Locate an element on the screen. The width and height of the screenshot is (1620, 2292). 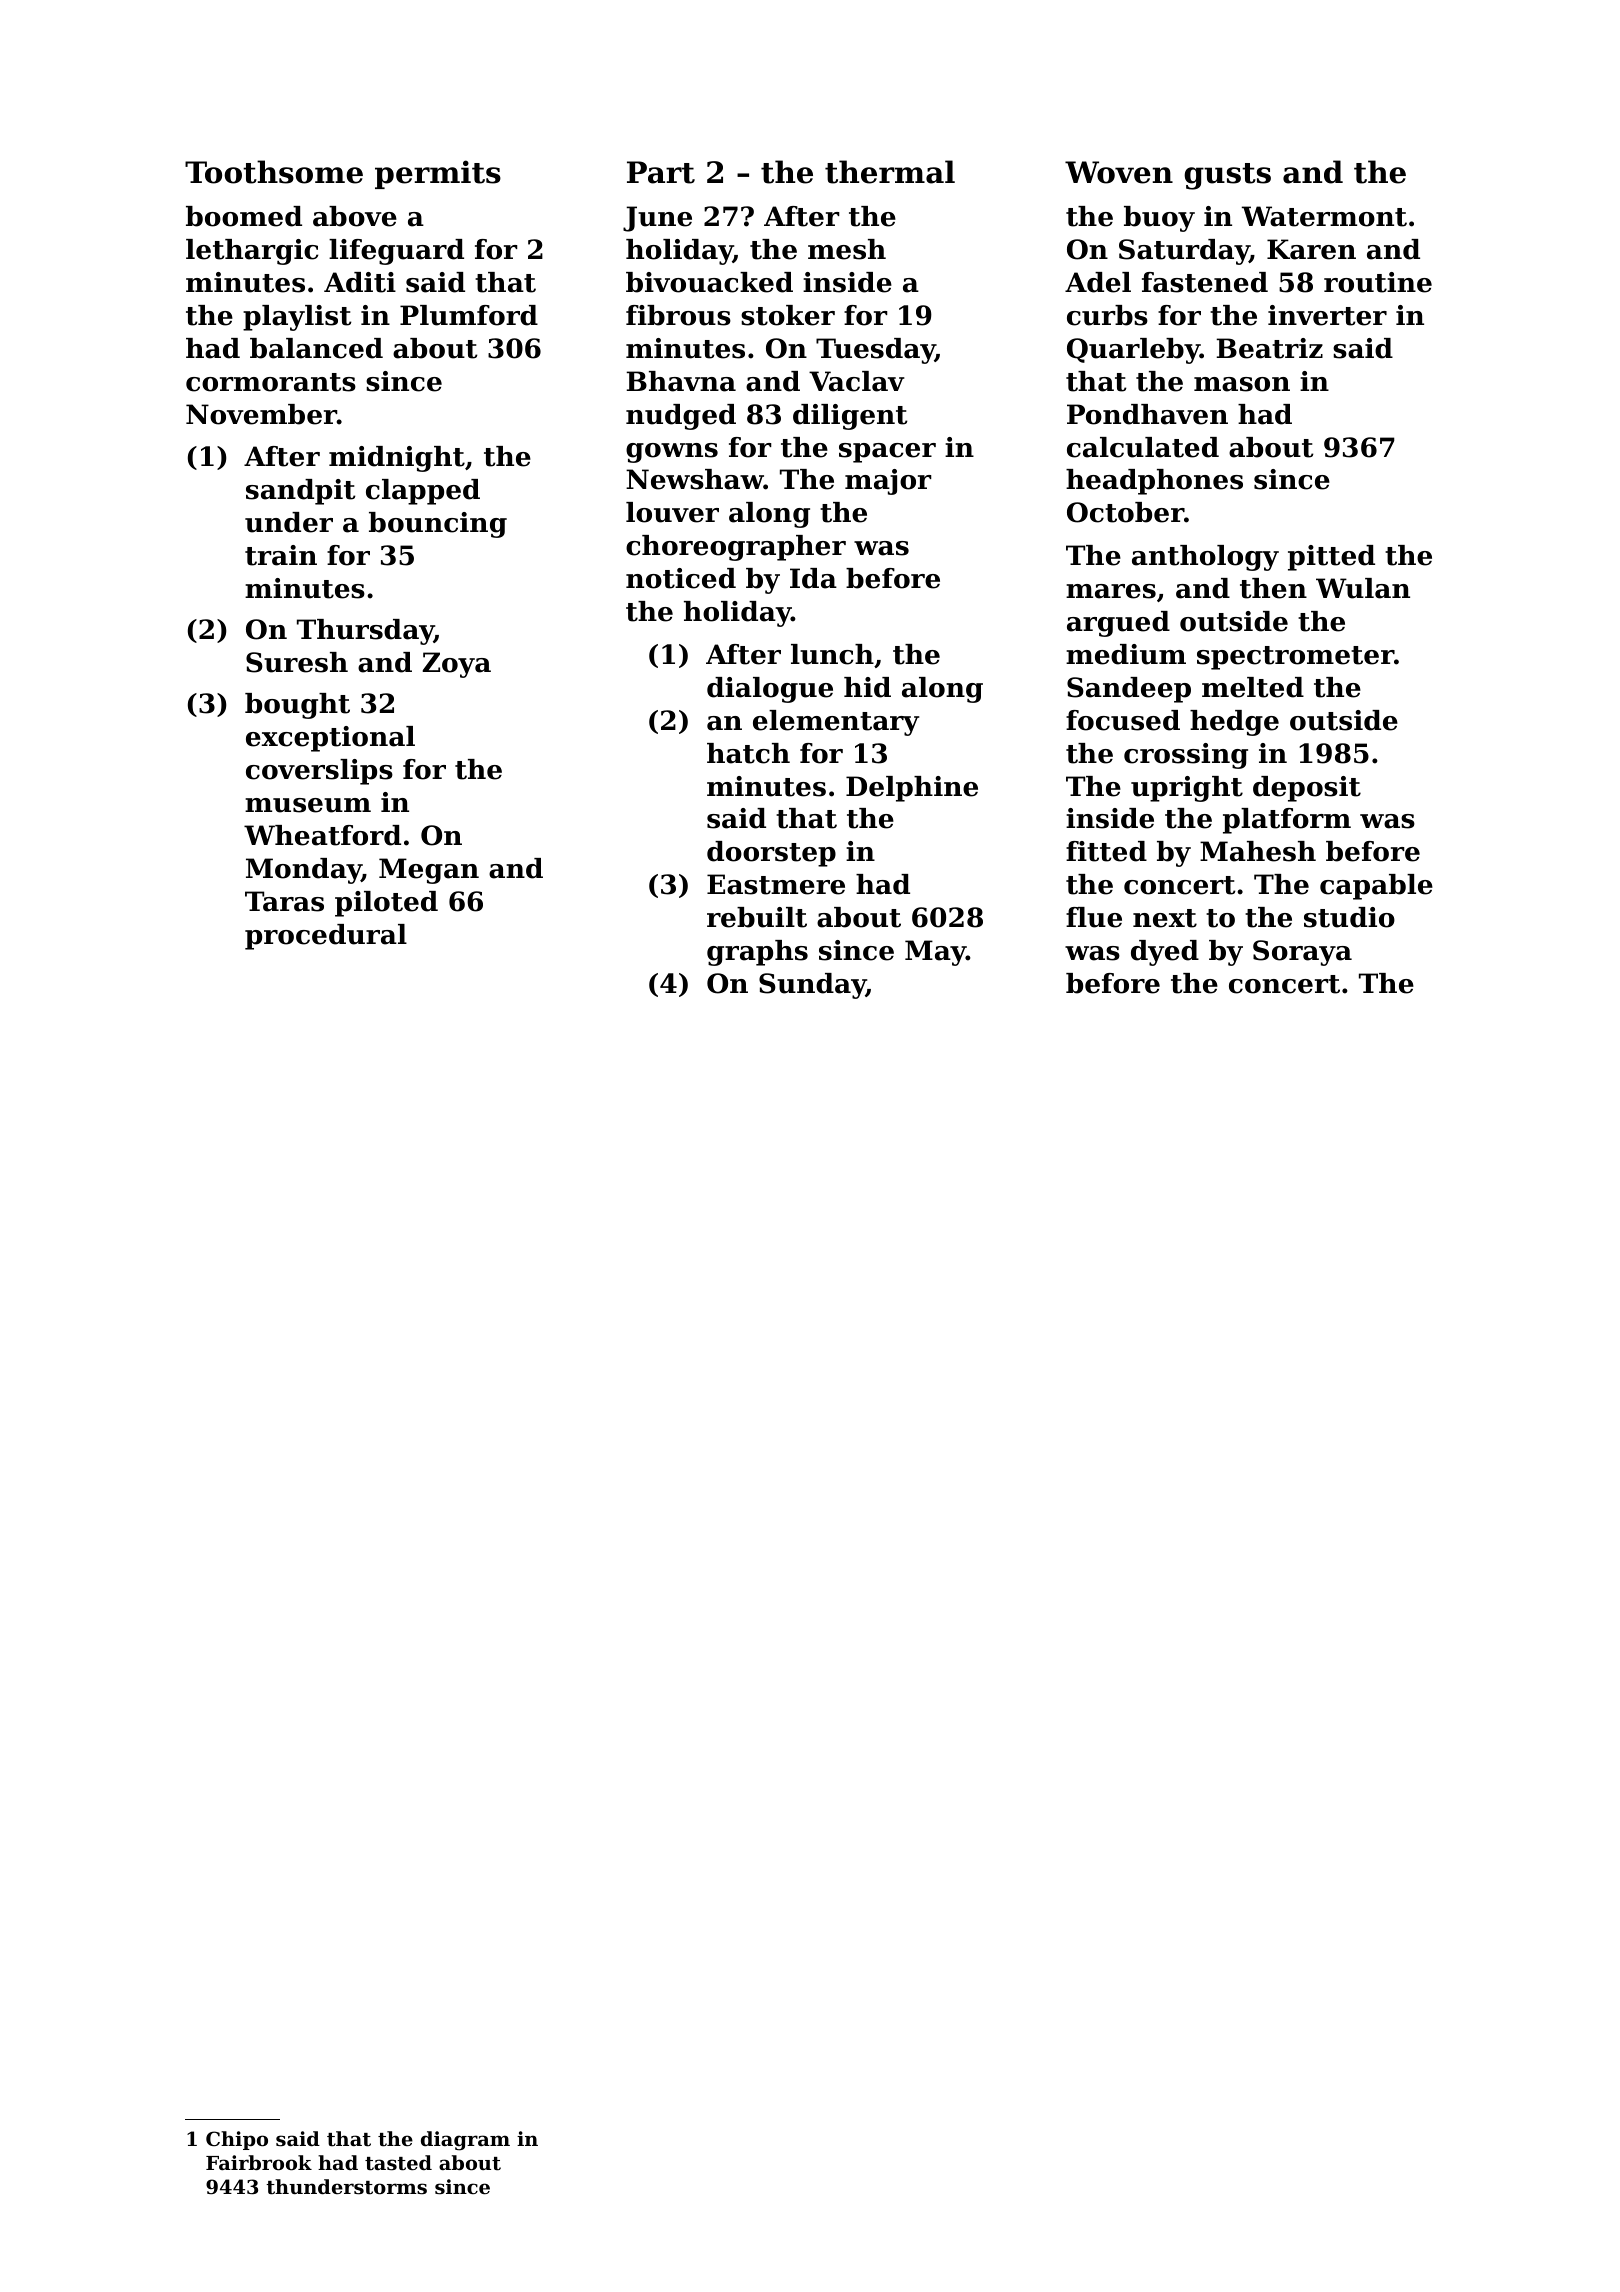
diagram is located at coordinates (465, 2141).
